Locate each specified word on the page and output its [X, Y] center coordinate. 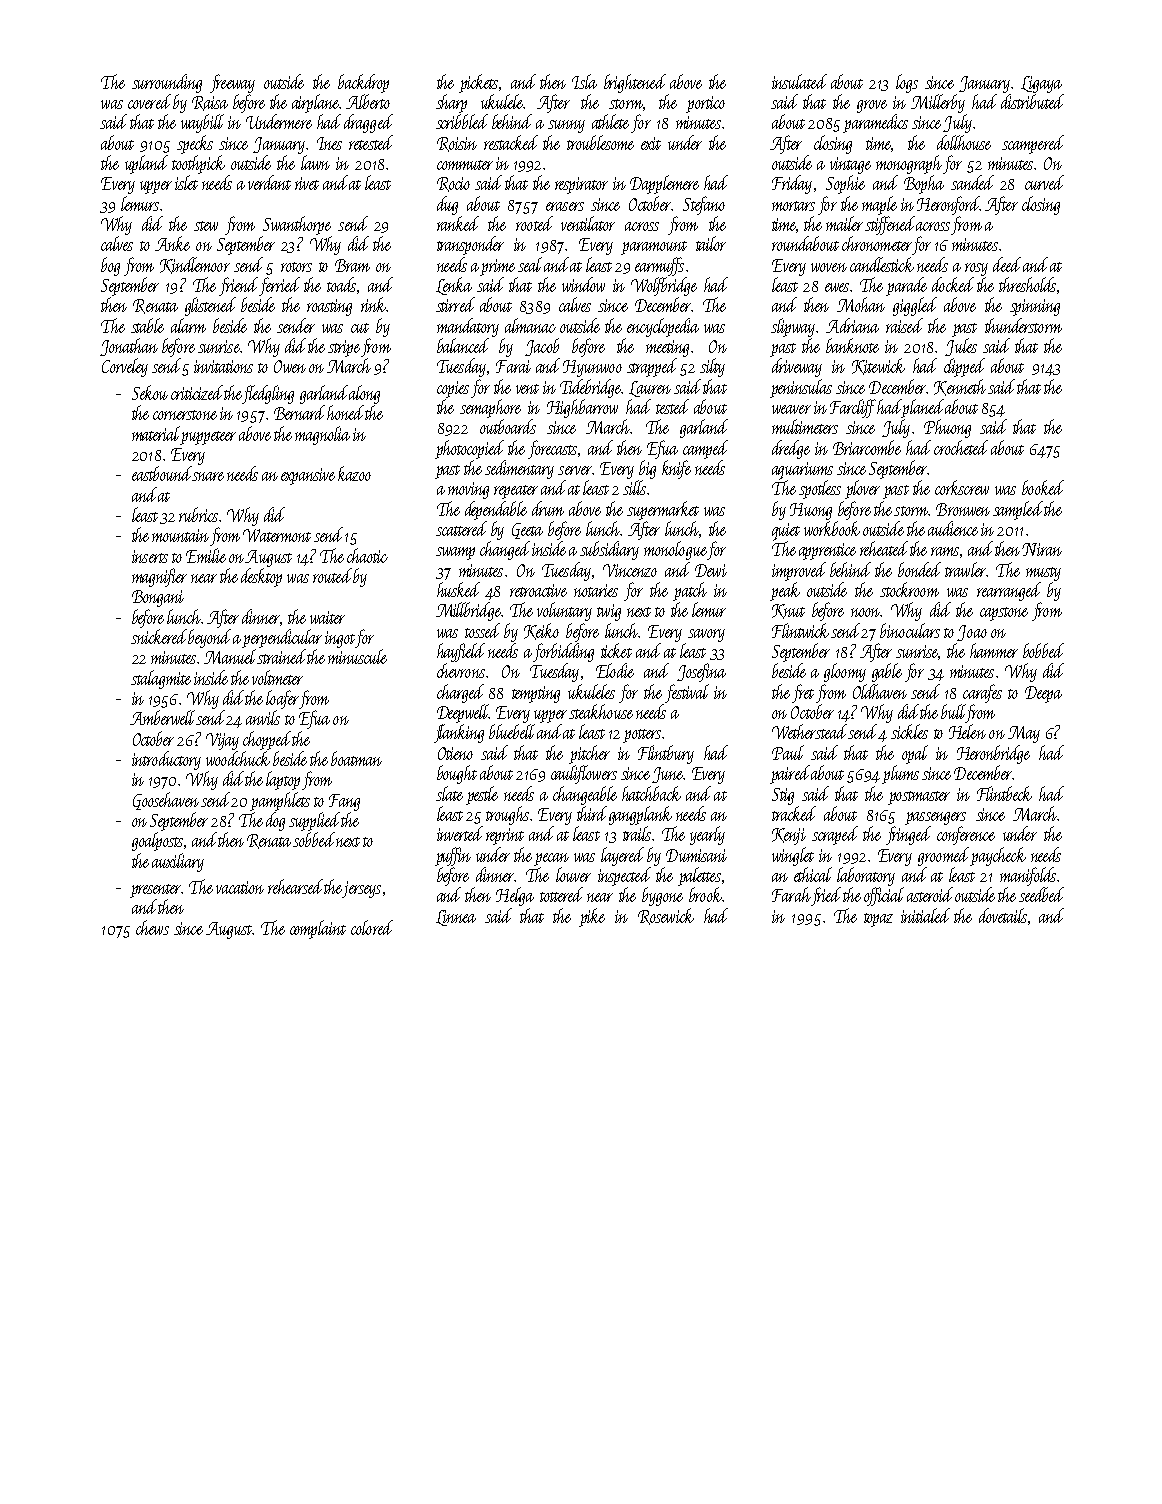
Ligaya [1041, 84]
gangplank [640, 815]
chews [152, 927]
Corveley [125, 367]
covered [149, 101]
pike [592, 917]
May [1024, 734]
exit [651, 143]
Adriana [852, 325]
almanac [530, 325]
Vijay [222, 741]
